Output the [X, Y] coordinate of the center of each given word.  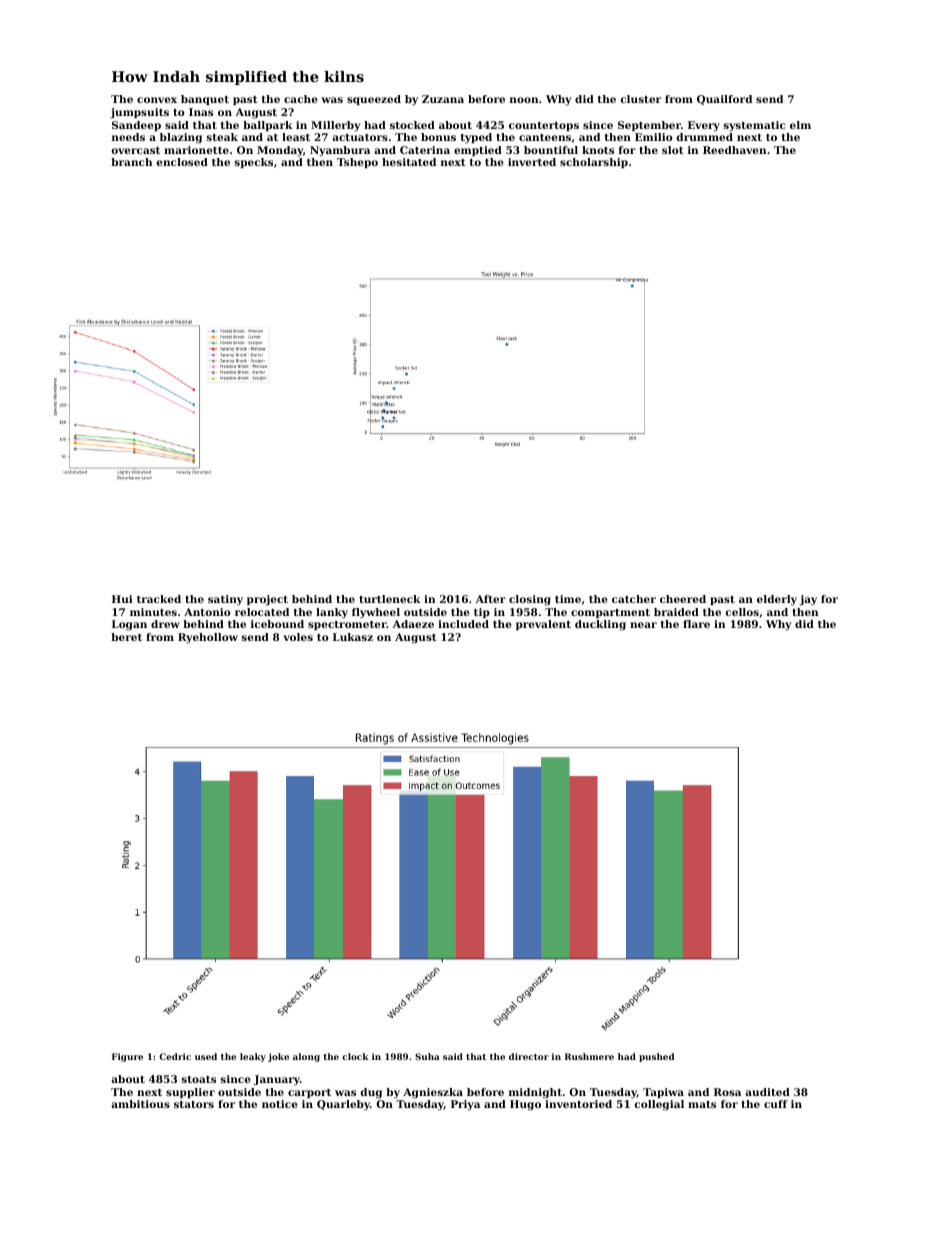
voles [298, 637]
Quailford [724, 100]
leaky [253, 1057]
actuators [360, 137]
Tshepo [357, 163]
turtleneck [390, 599]
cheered [683, 599]
